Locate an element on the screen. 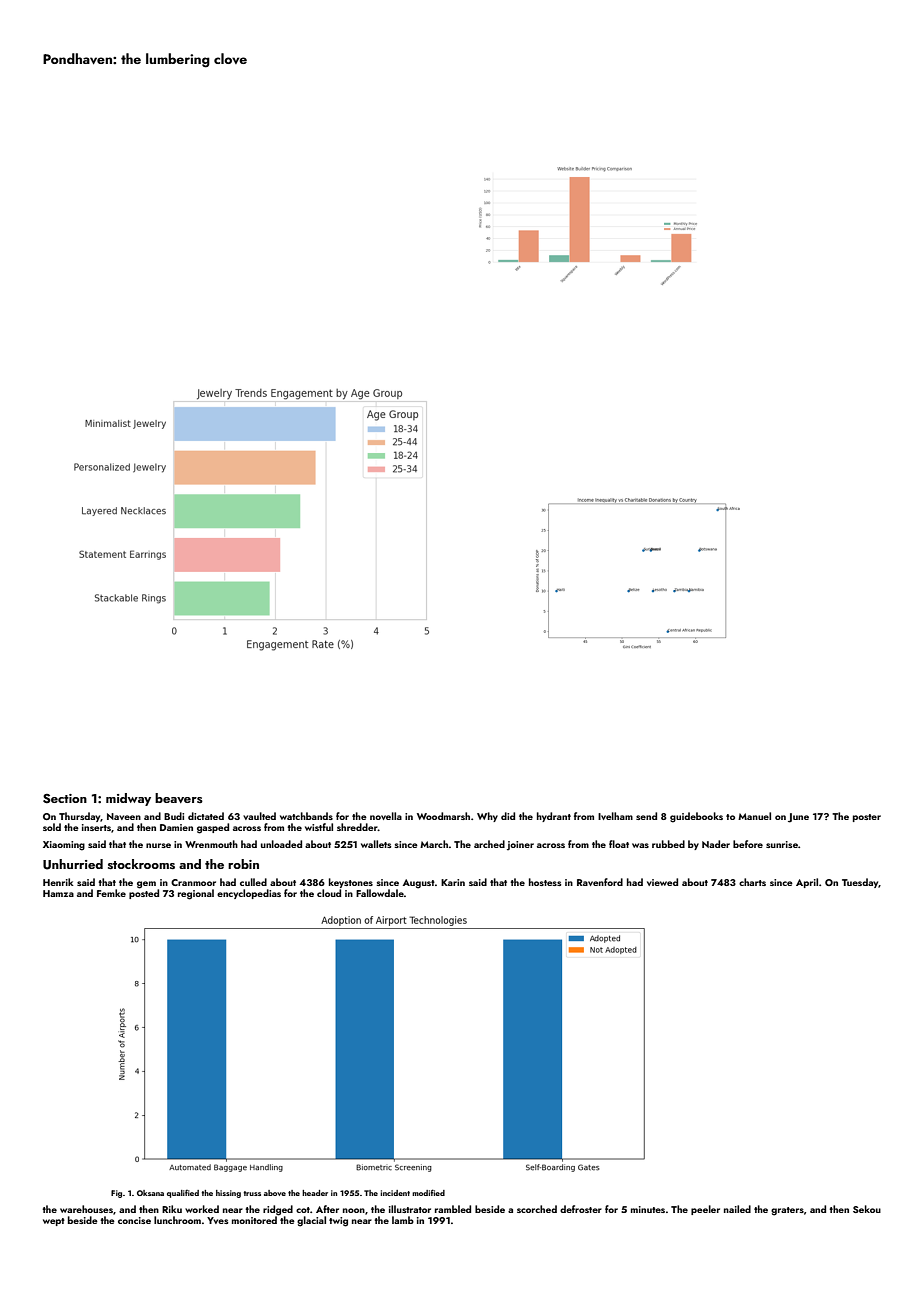  twig is located at coordinates (338, 1222).
